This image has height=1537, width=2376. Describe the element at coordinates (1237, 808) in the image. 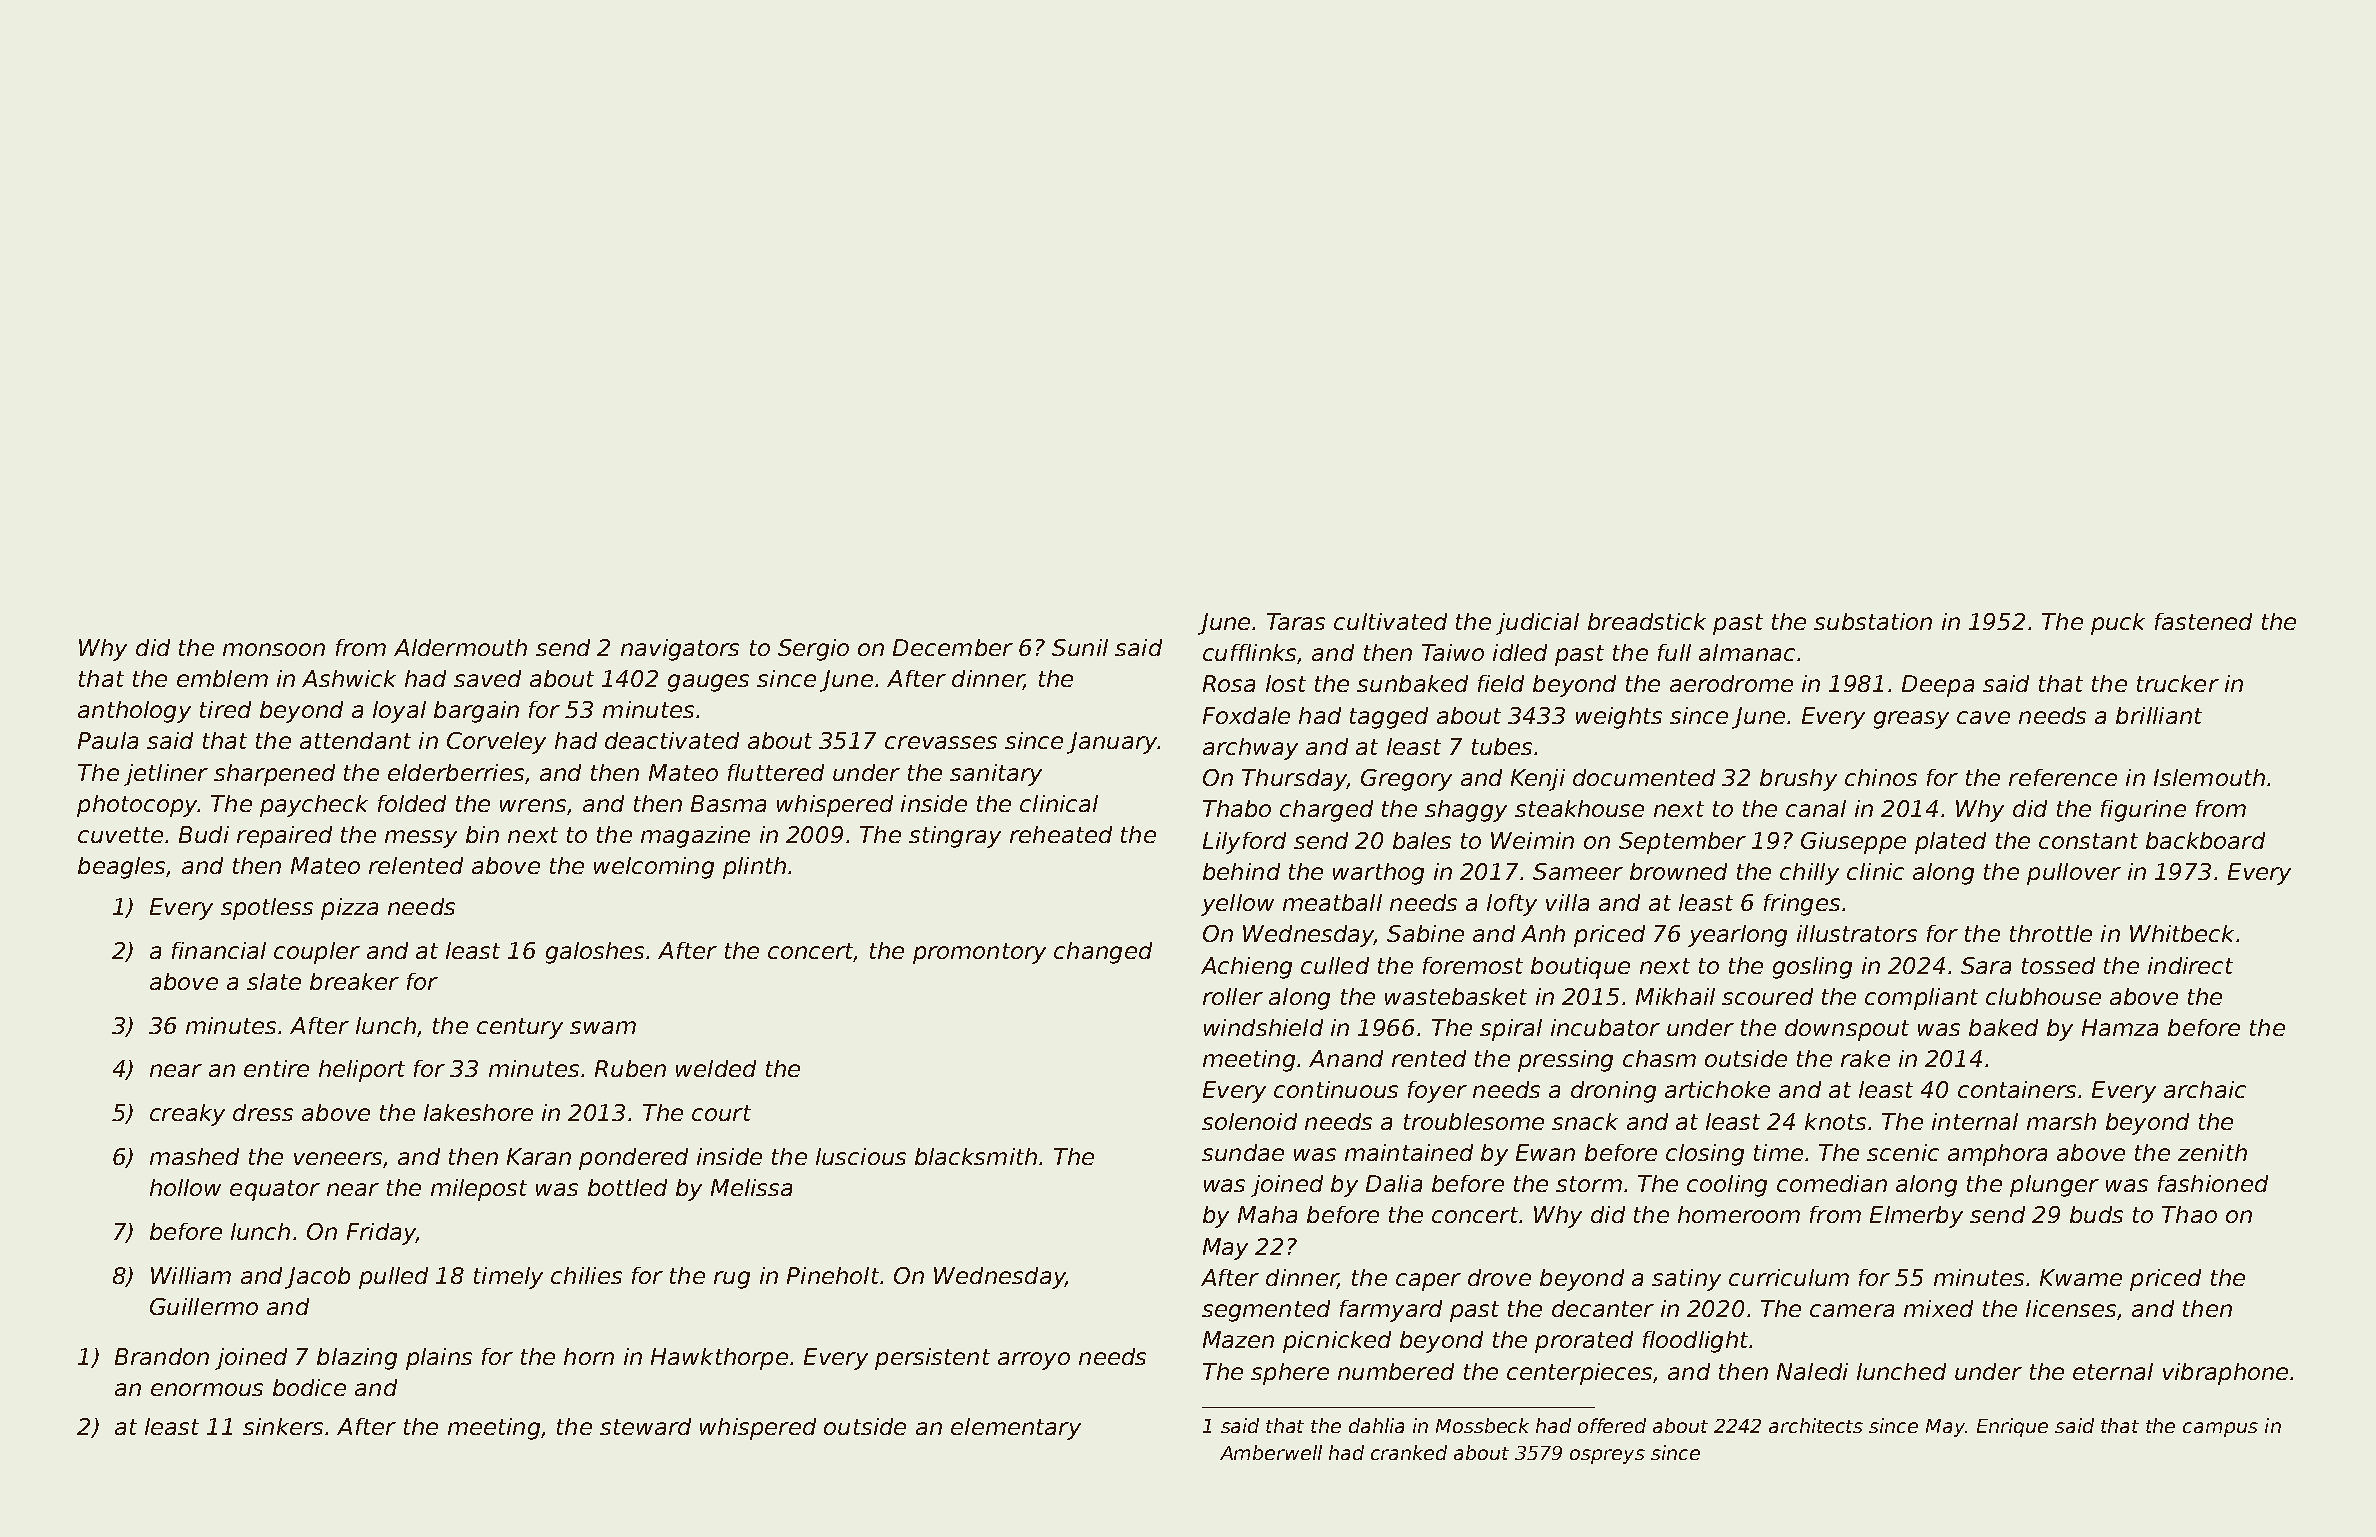

I see `Thabo` at that location.
